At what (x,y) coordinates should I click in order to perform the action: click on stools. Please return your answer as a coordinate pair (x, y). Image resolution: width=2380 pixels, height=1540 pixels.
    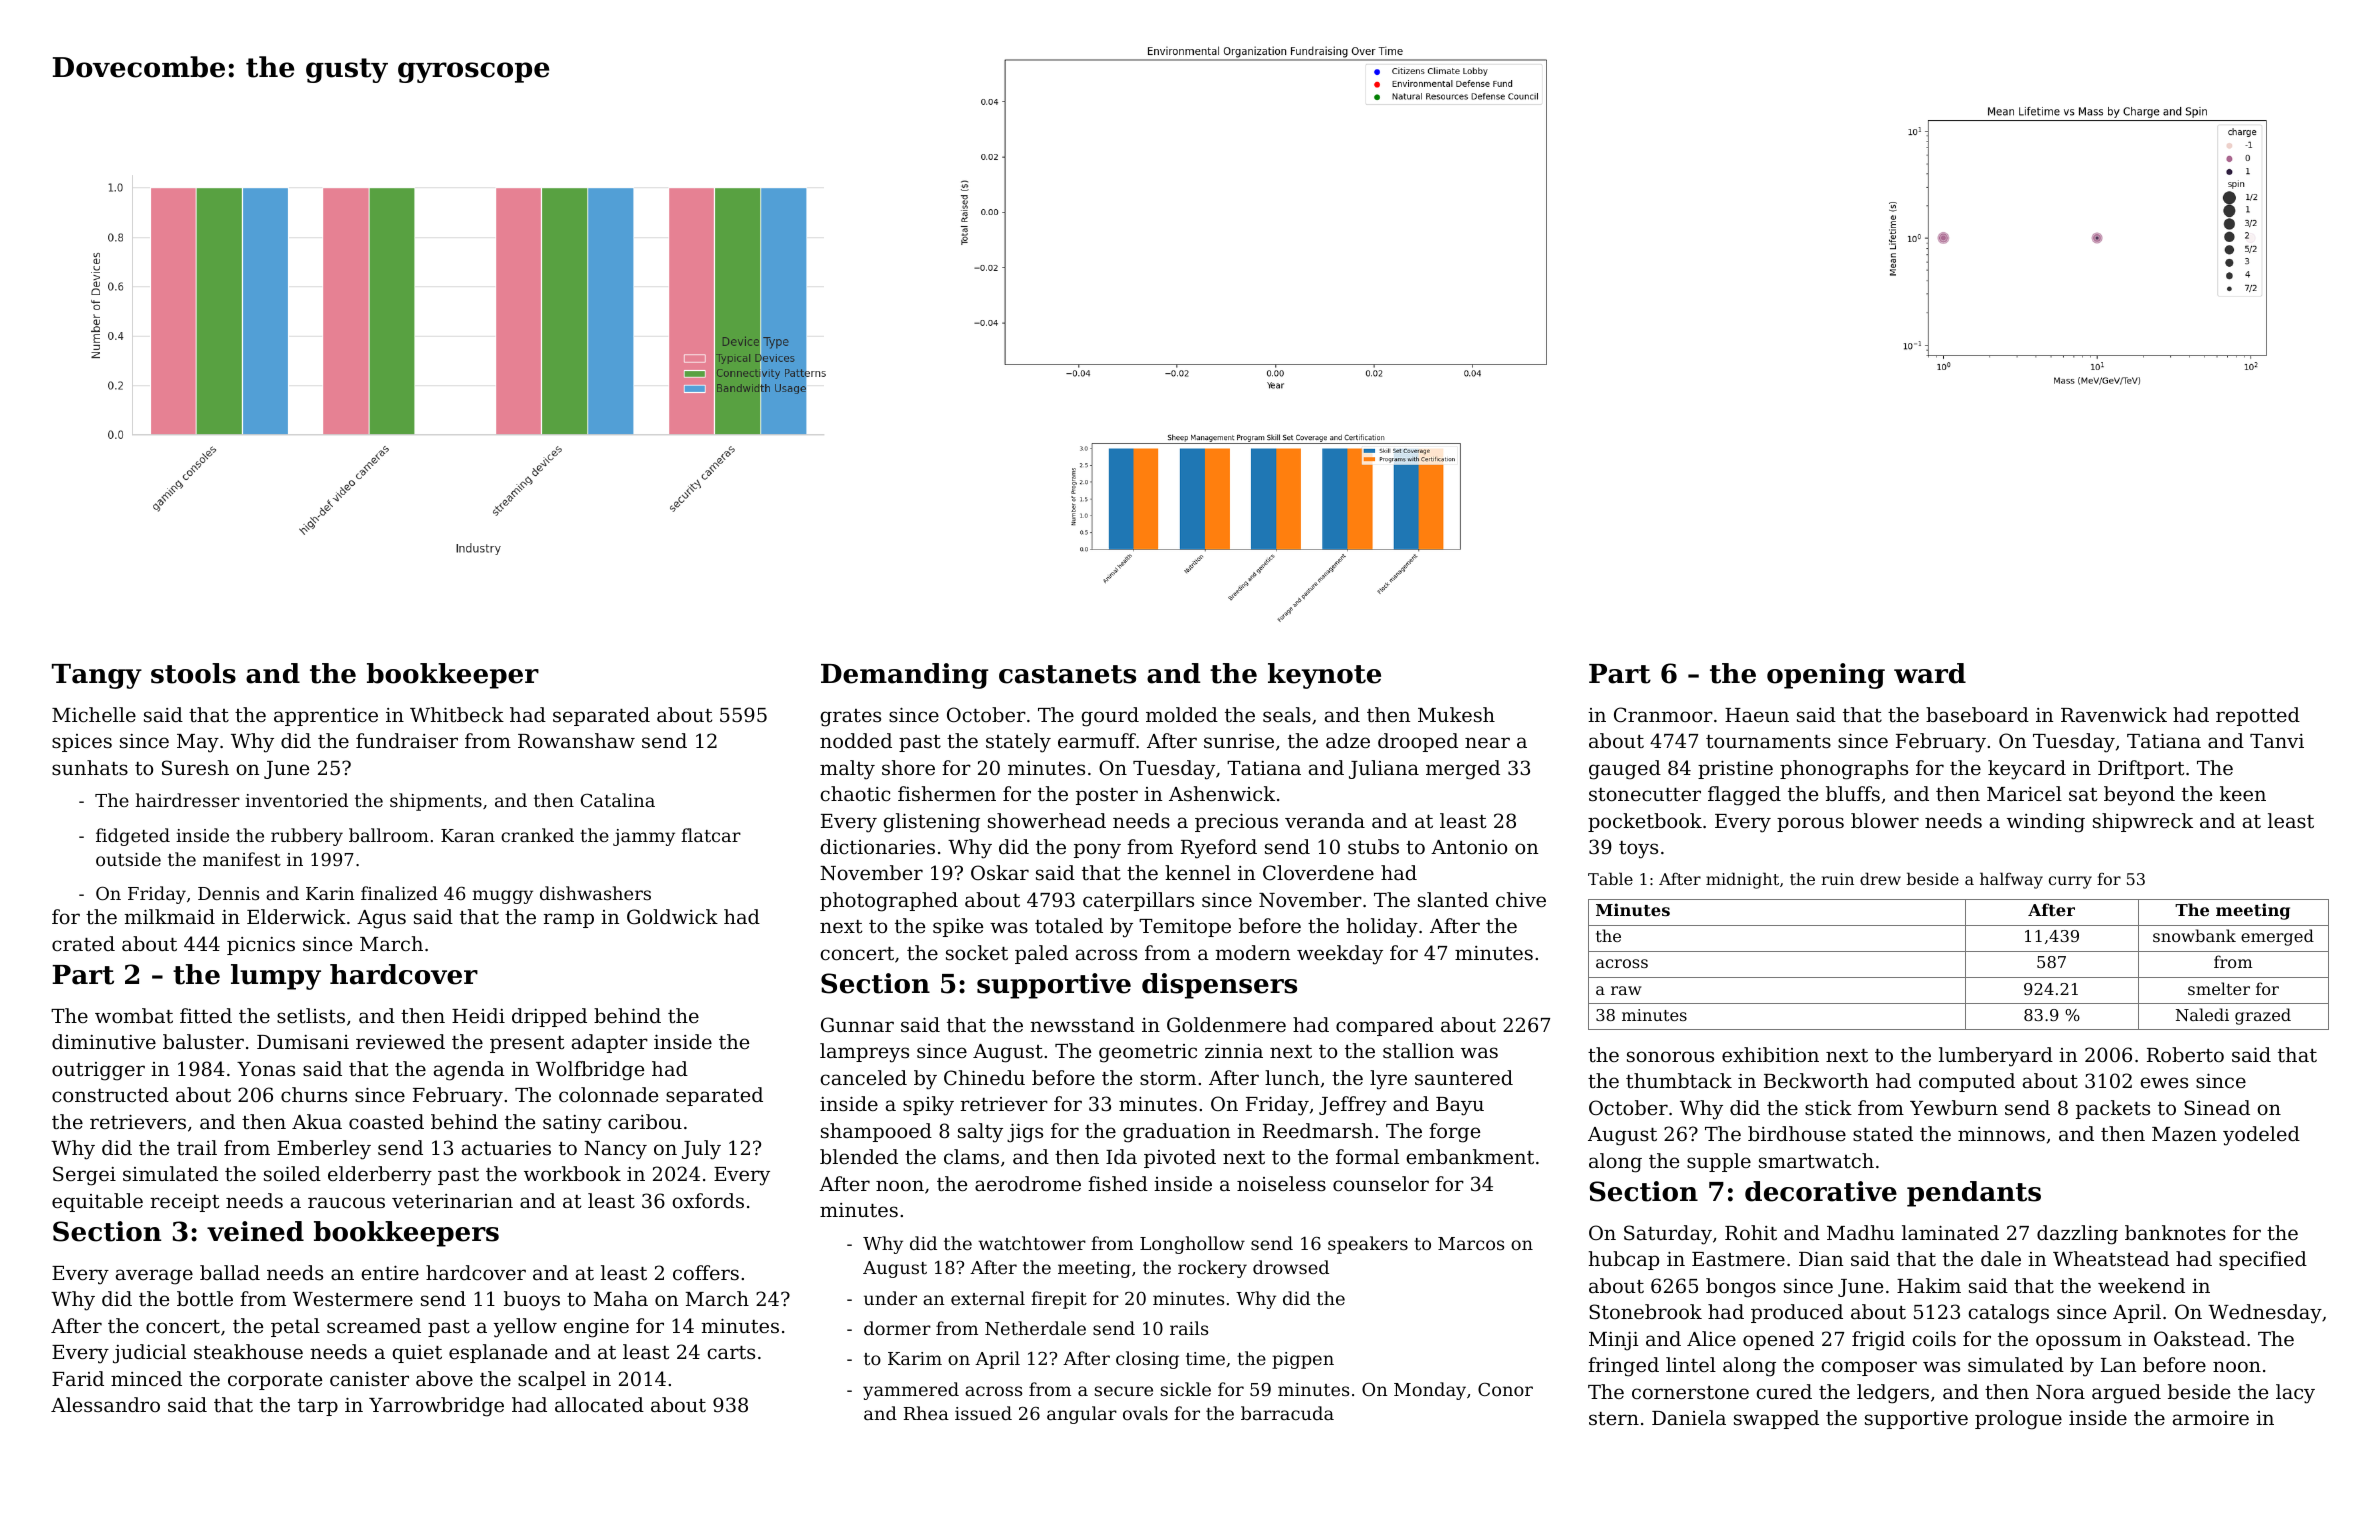
    Looking at the image, I should click on (193, 673).
